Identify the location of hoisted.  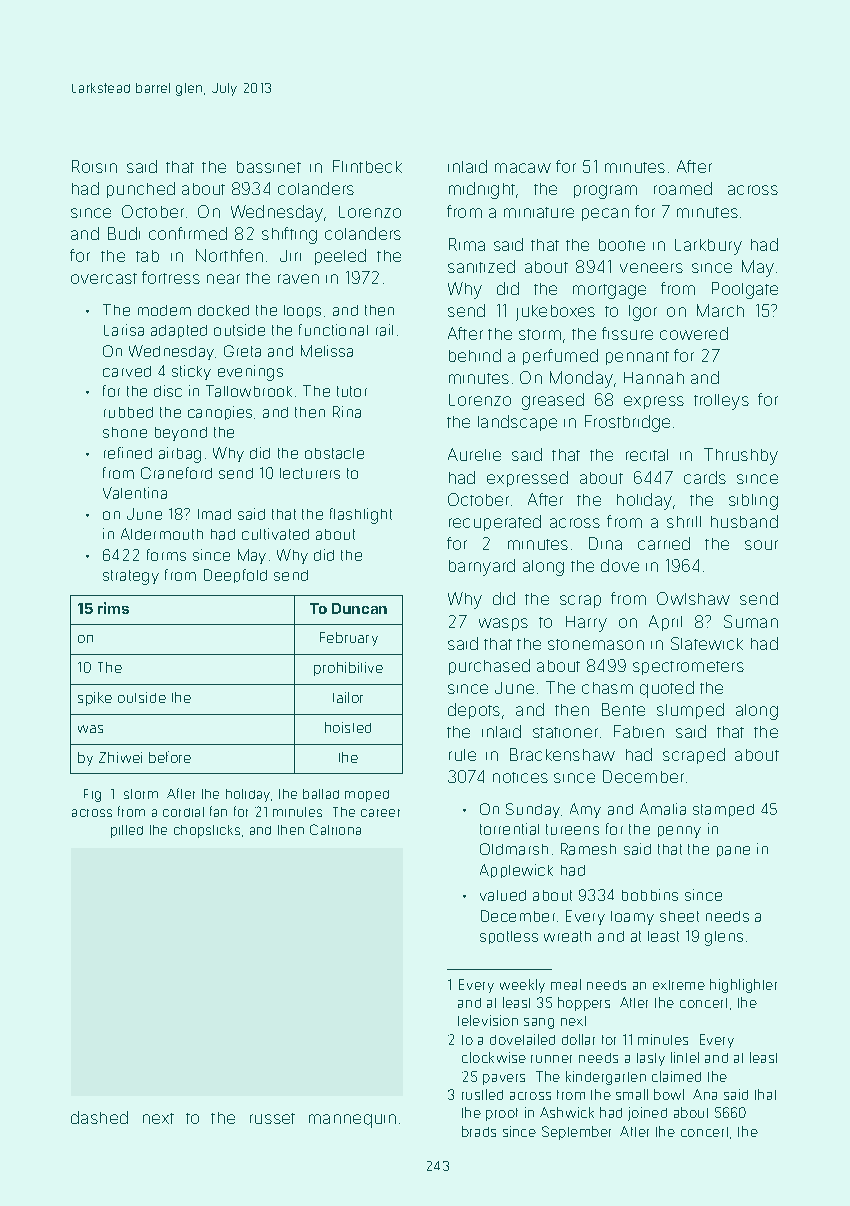
(348, 727).
